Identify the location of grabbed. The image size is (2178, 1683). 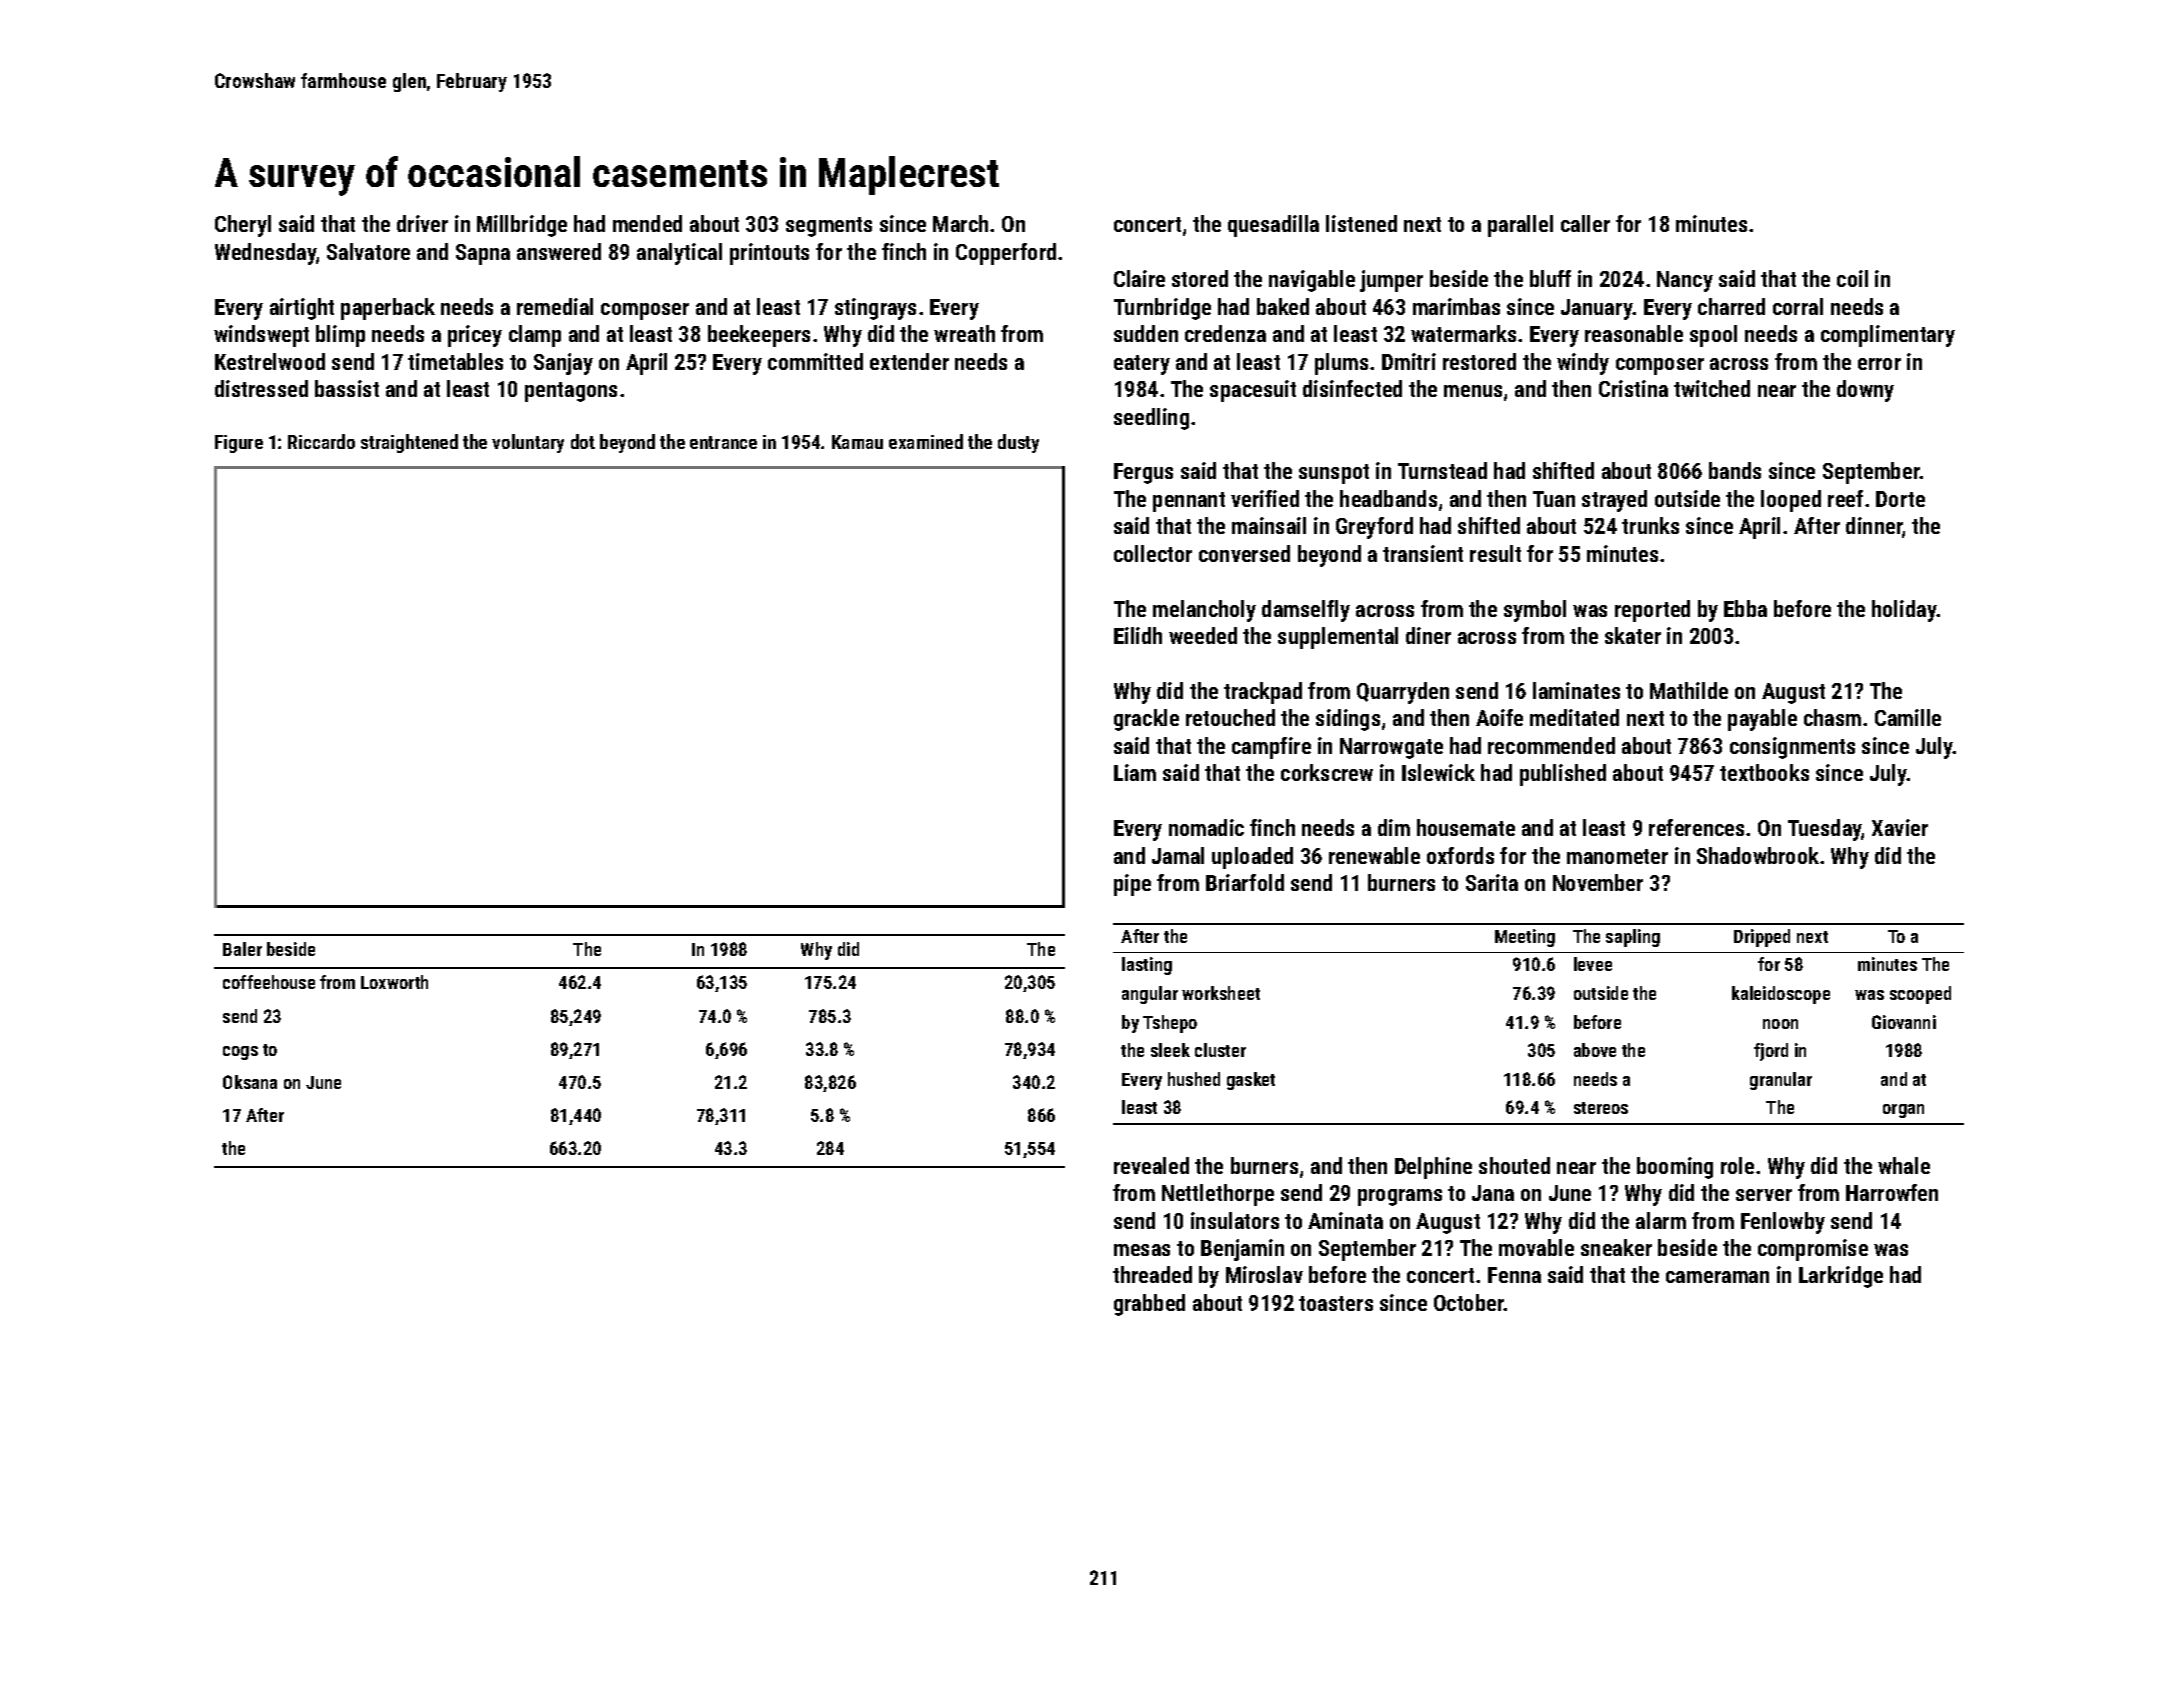
(1149, 1305).
